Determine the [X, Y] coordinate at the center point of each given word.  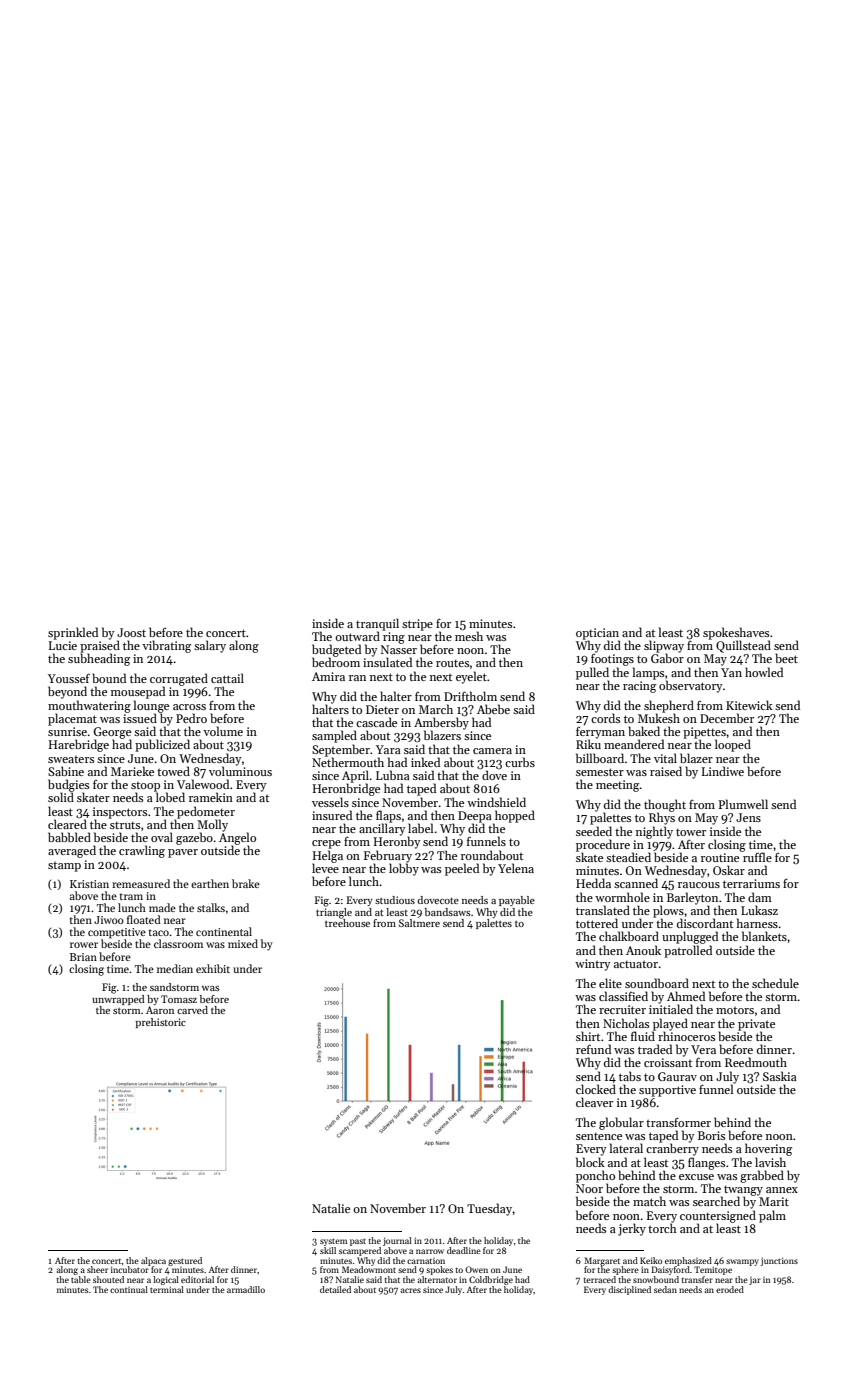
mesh [469, 636]
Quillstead [743, 646]
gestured [185, 1261]
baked [644, 731]
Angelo [237, 839]
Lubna [393, 775]
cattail [227, 678]
